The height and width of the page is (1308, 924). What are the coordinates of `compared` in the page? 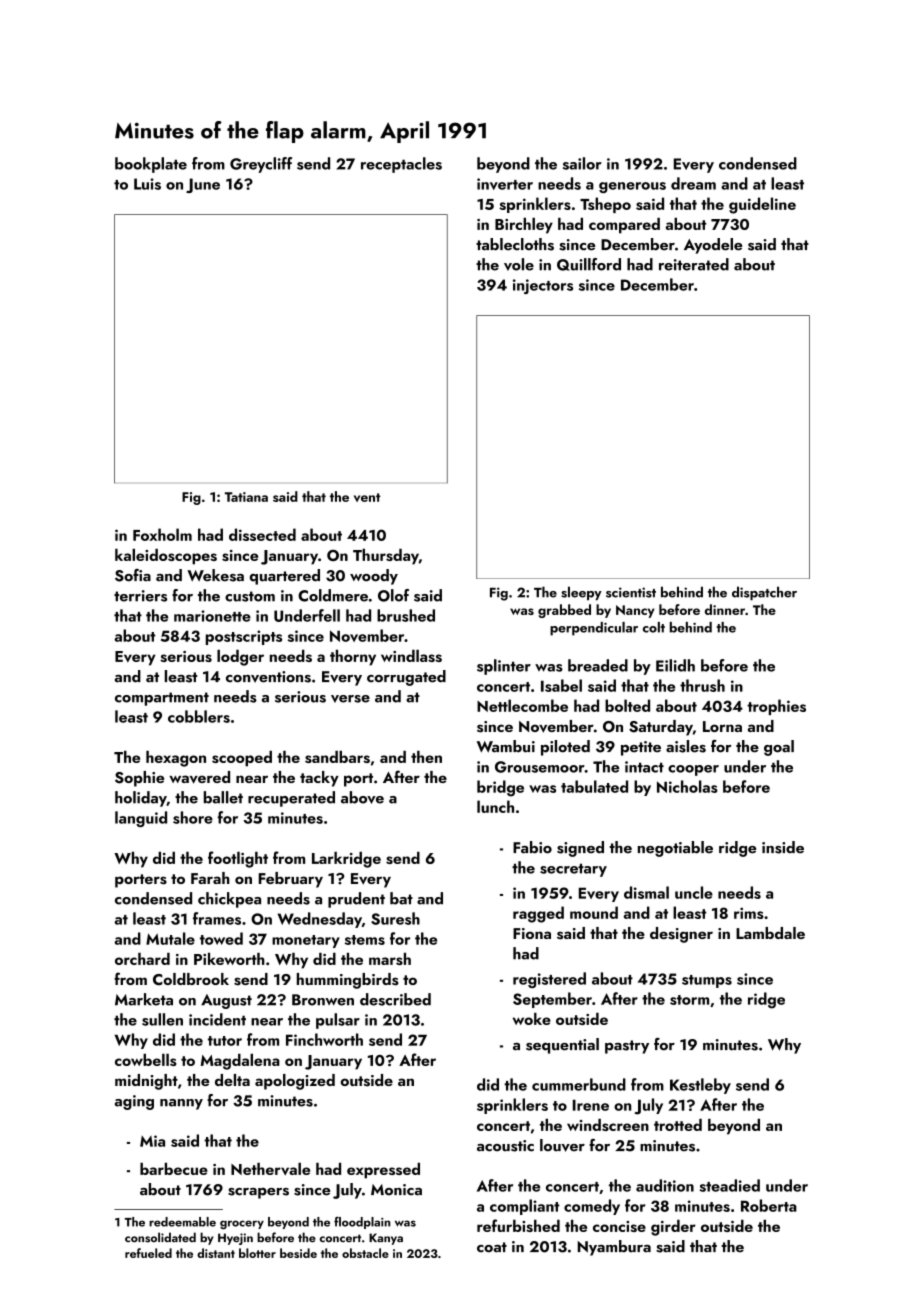 It's located at (624, 226).
